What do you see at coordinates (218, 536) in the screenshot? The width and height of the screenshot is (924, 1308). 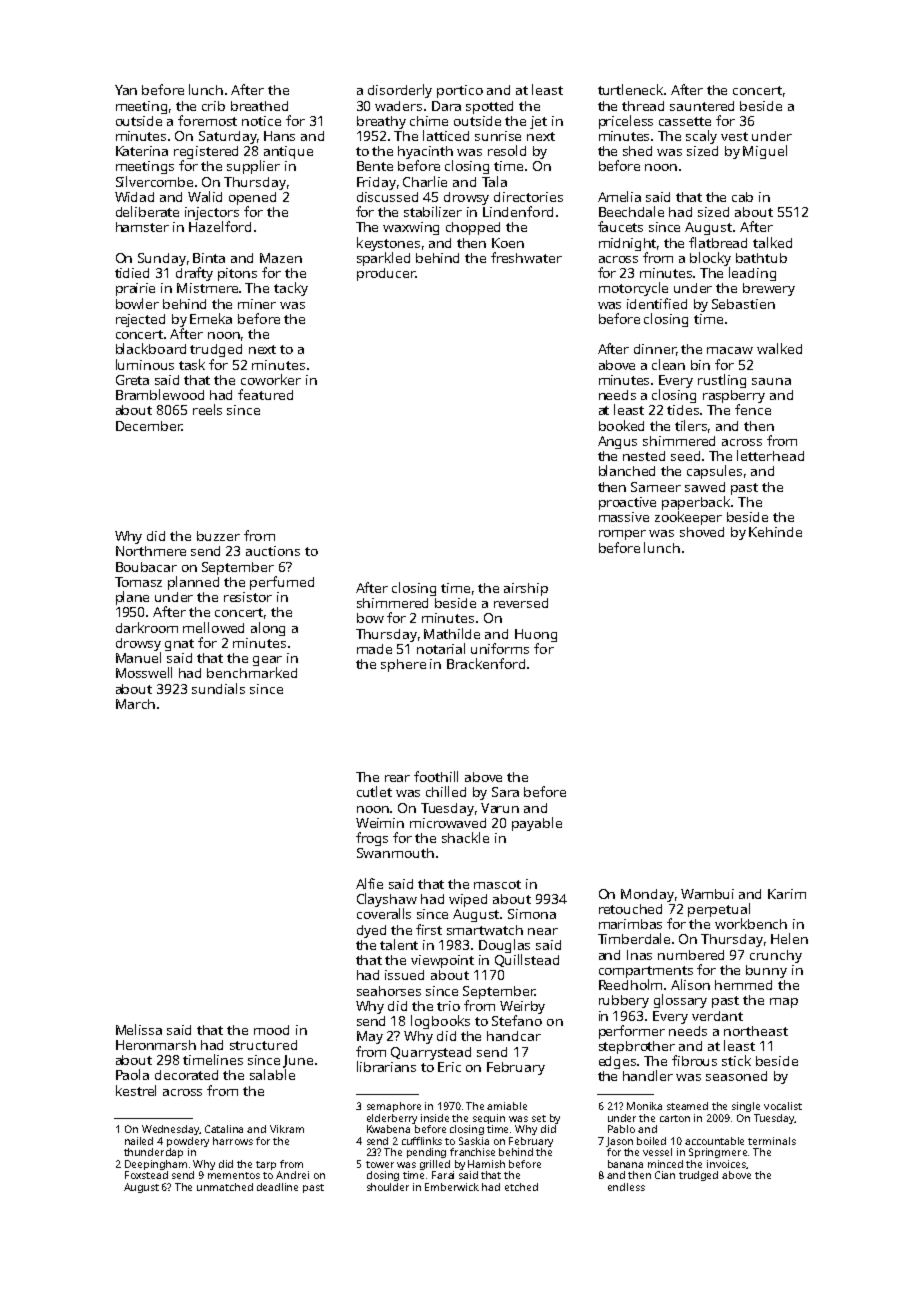 I see `buzzer` at bounding box center [218, 536].
